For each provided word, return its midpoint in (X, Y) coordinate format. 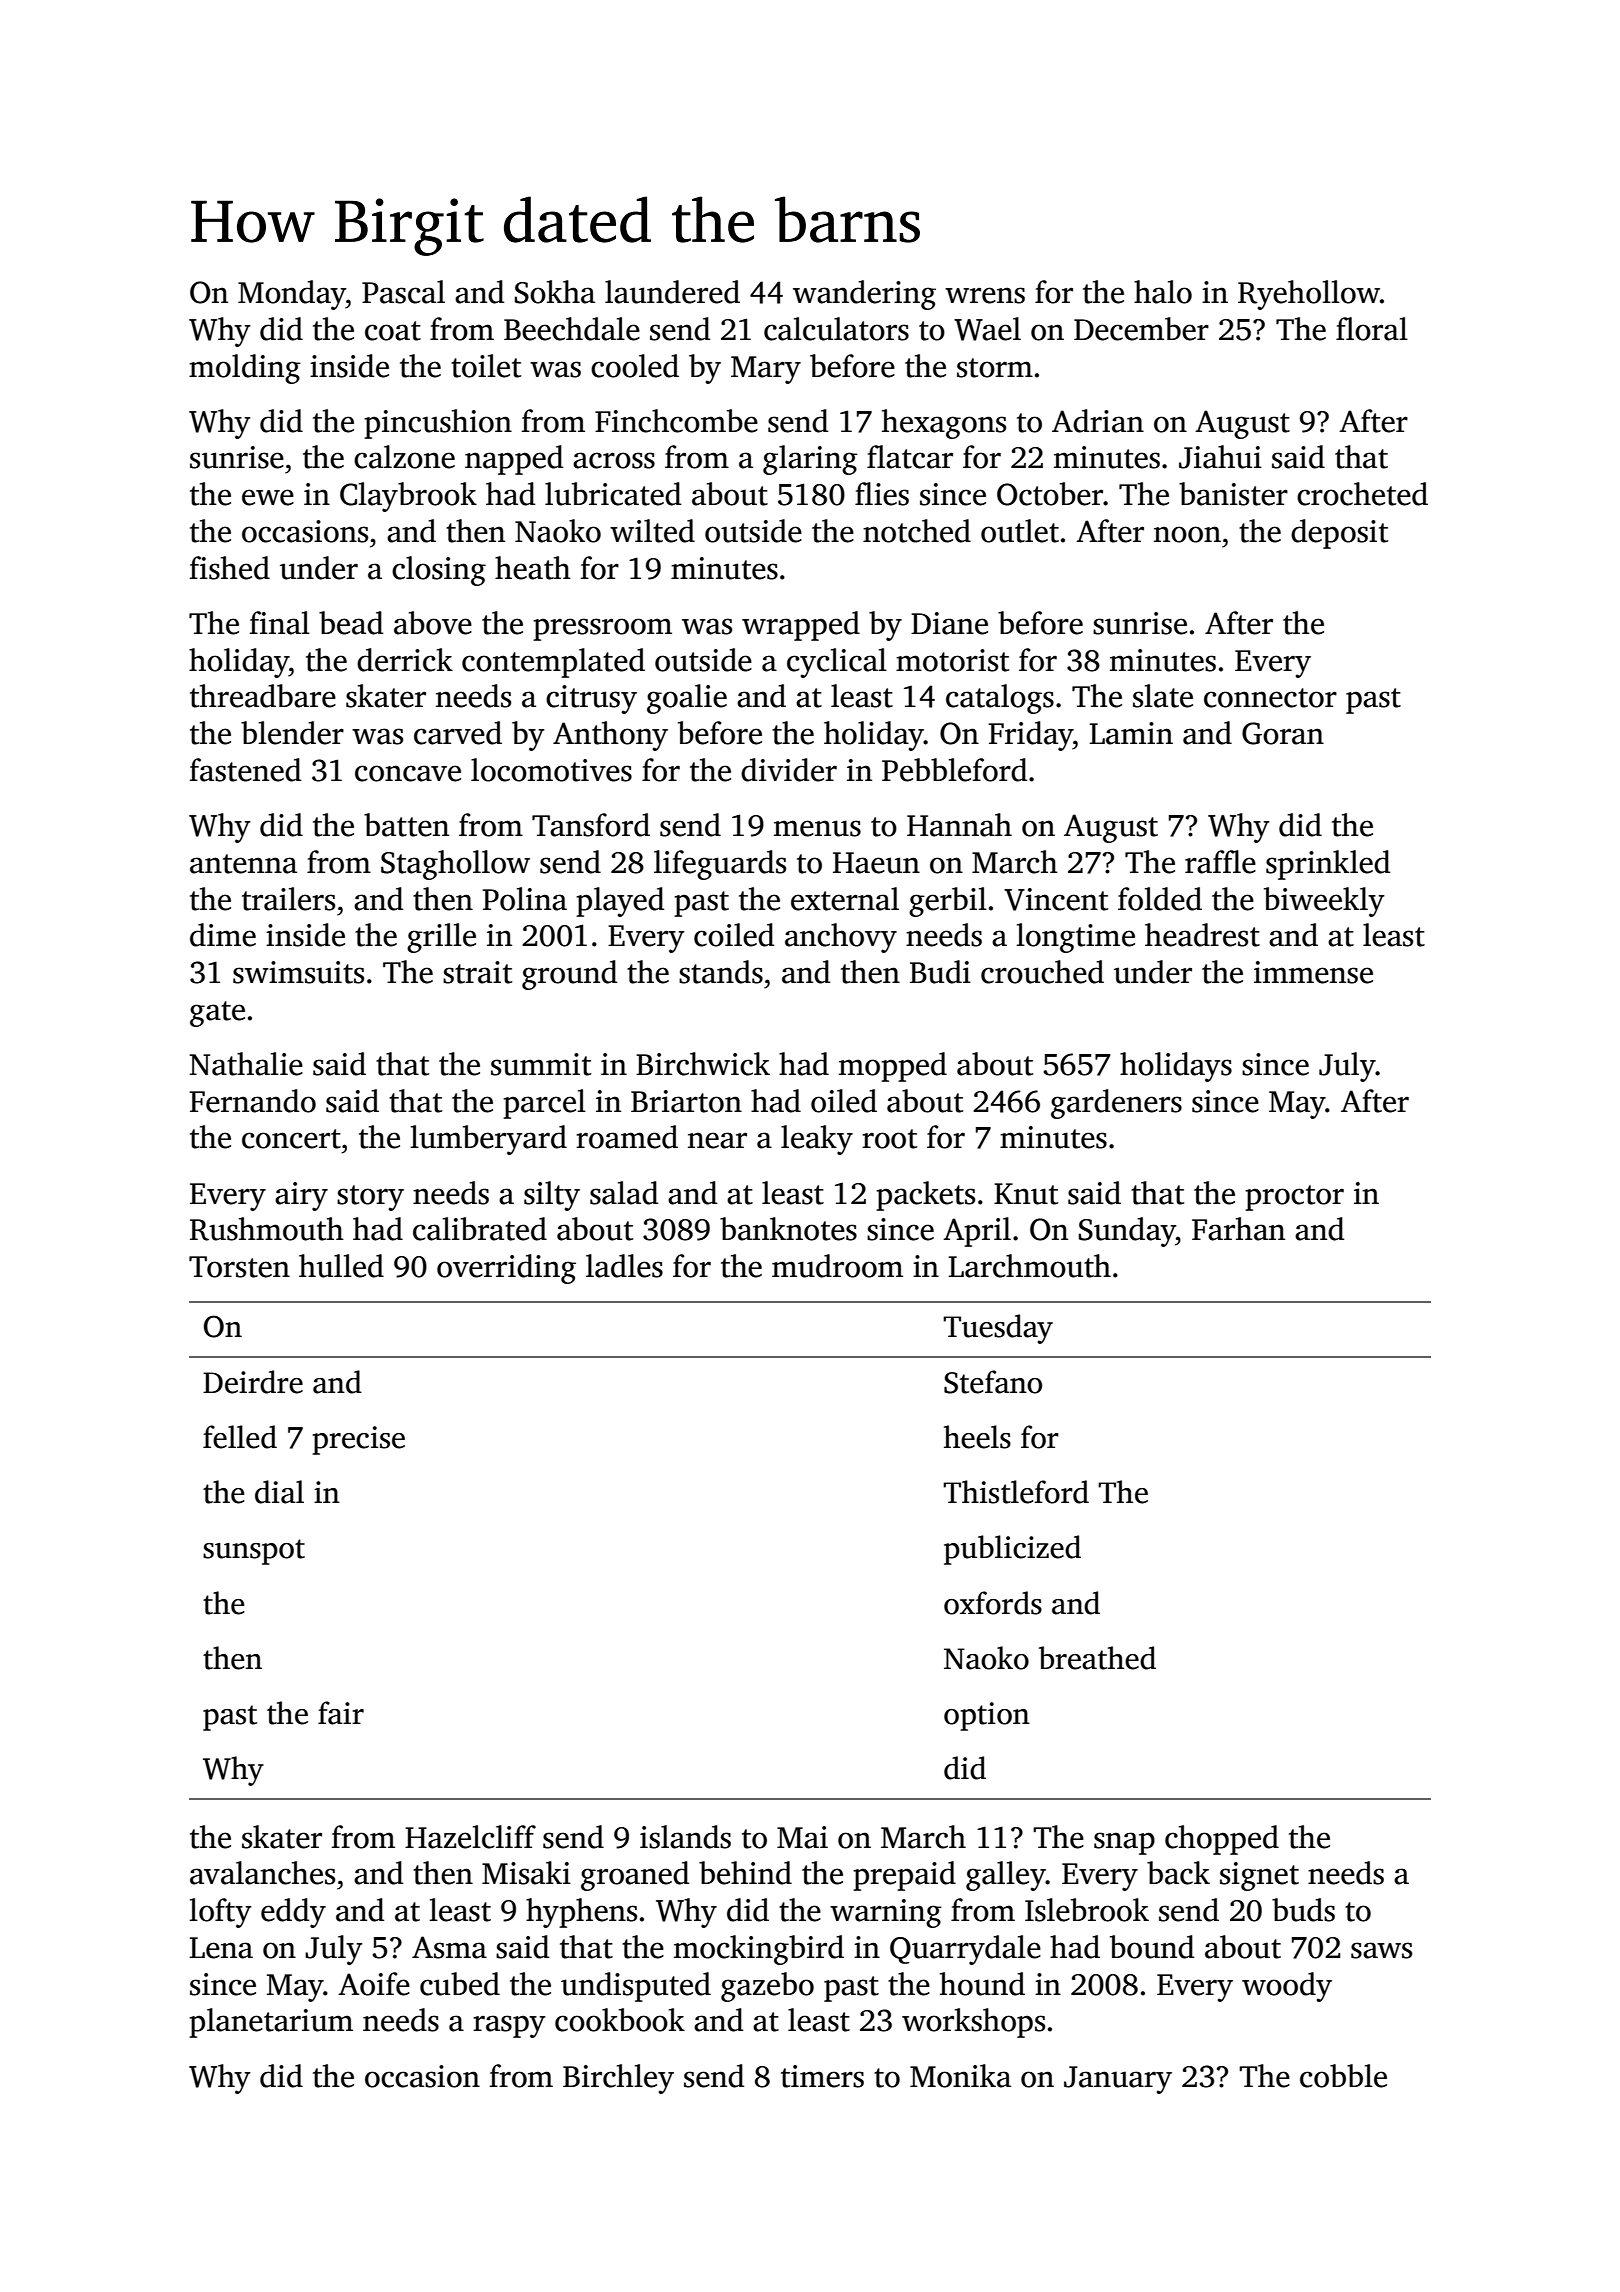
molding (245, 369)
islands (685, 1837)
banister (1233, 494)
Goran (1283, 733)
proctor (1294, 1198)
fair (341, 1713)
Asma (449, 1947)
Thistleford (1016, 1492)
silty (552, 1196)
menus (817, 828)
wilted (652, 531)
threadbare (263, 696)
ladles (624, 1266)
